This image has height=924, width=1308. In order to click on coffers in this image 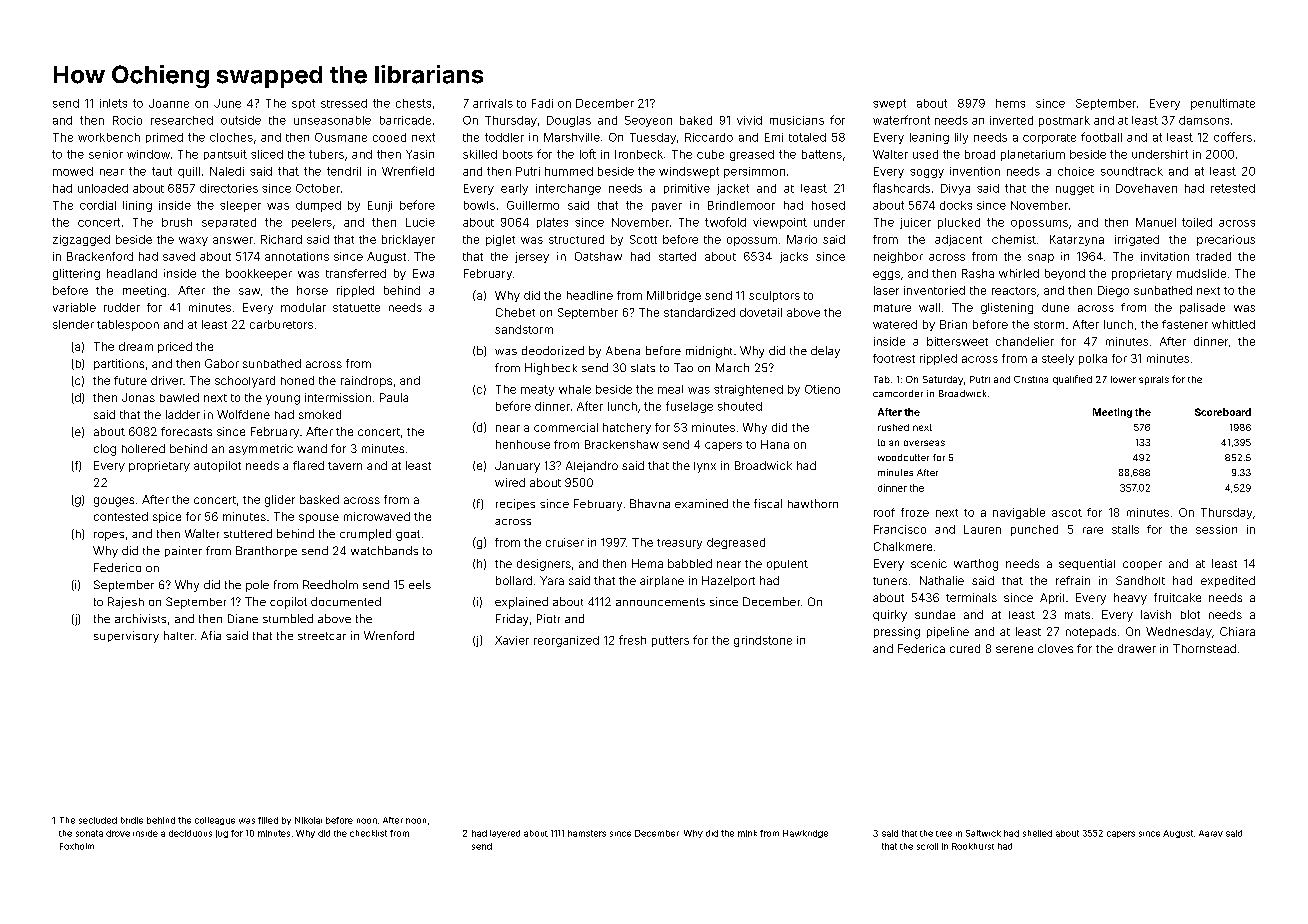, I will do `click(1233, 137)`.
